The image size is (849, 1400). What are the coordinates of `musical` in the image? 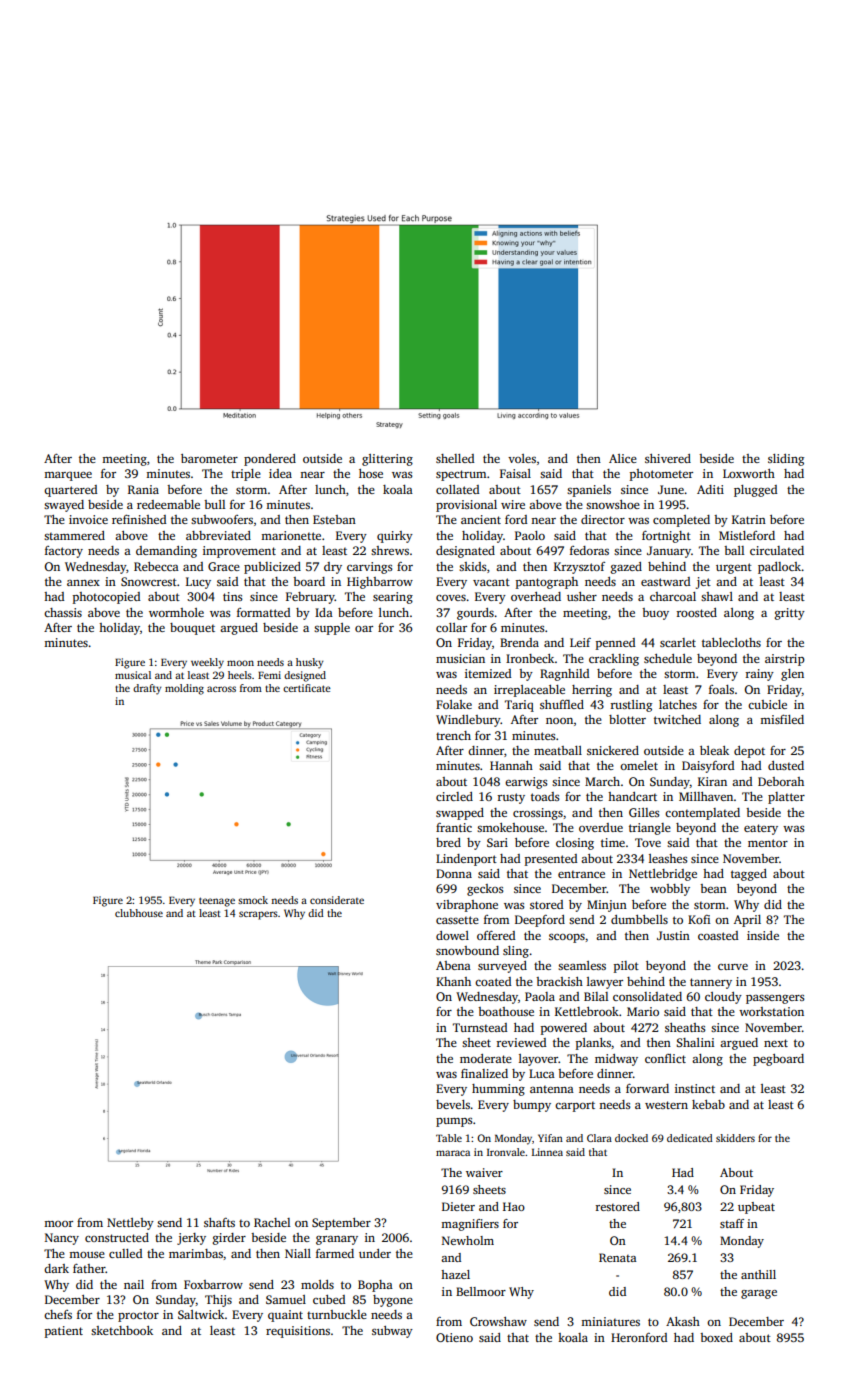 It's located at (133, 675).
